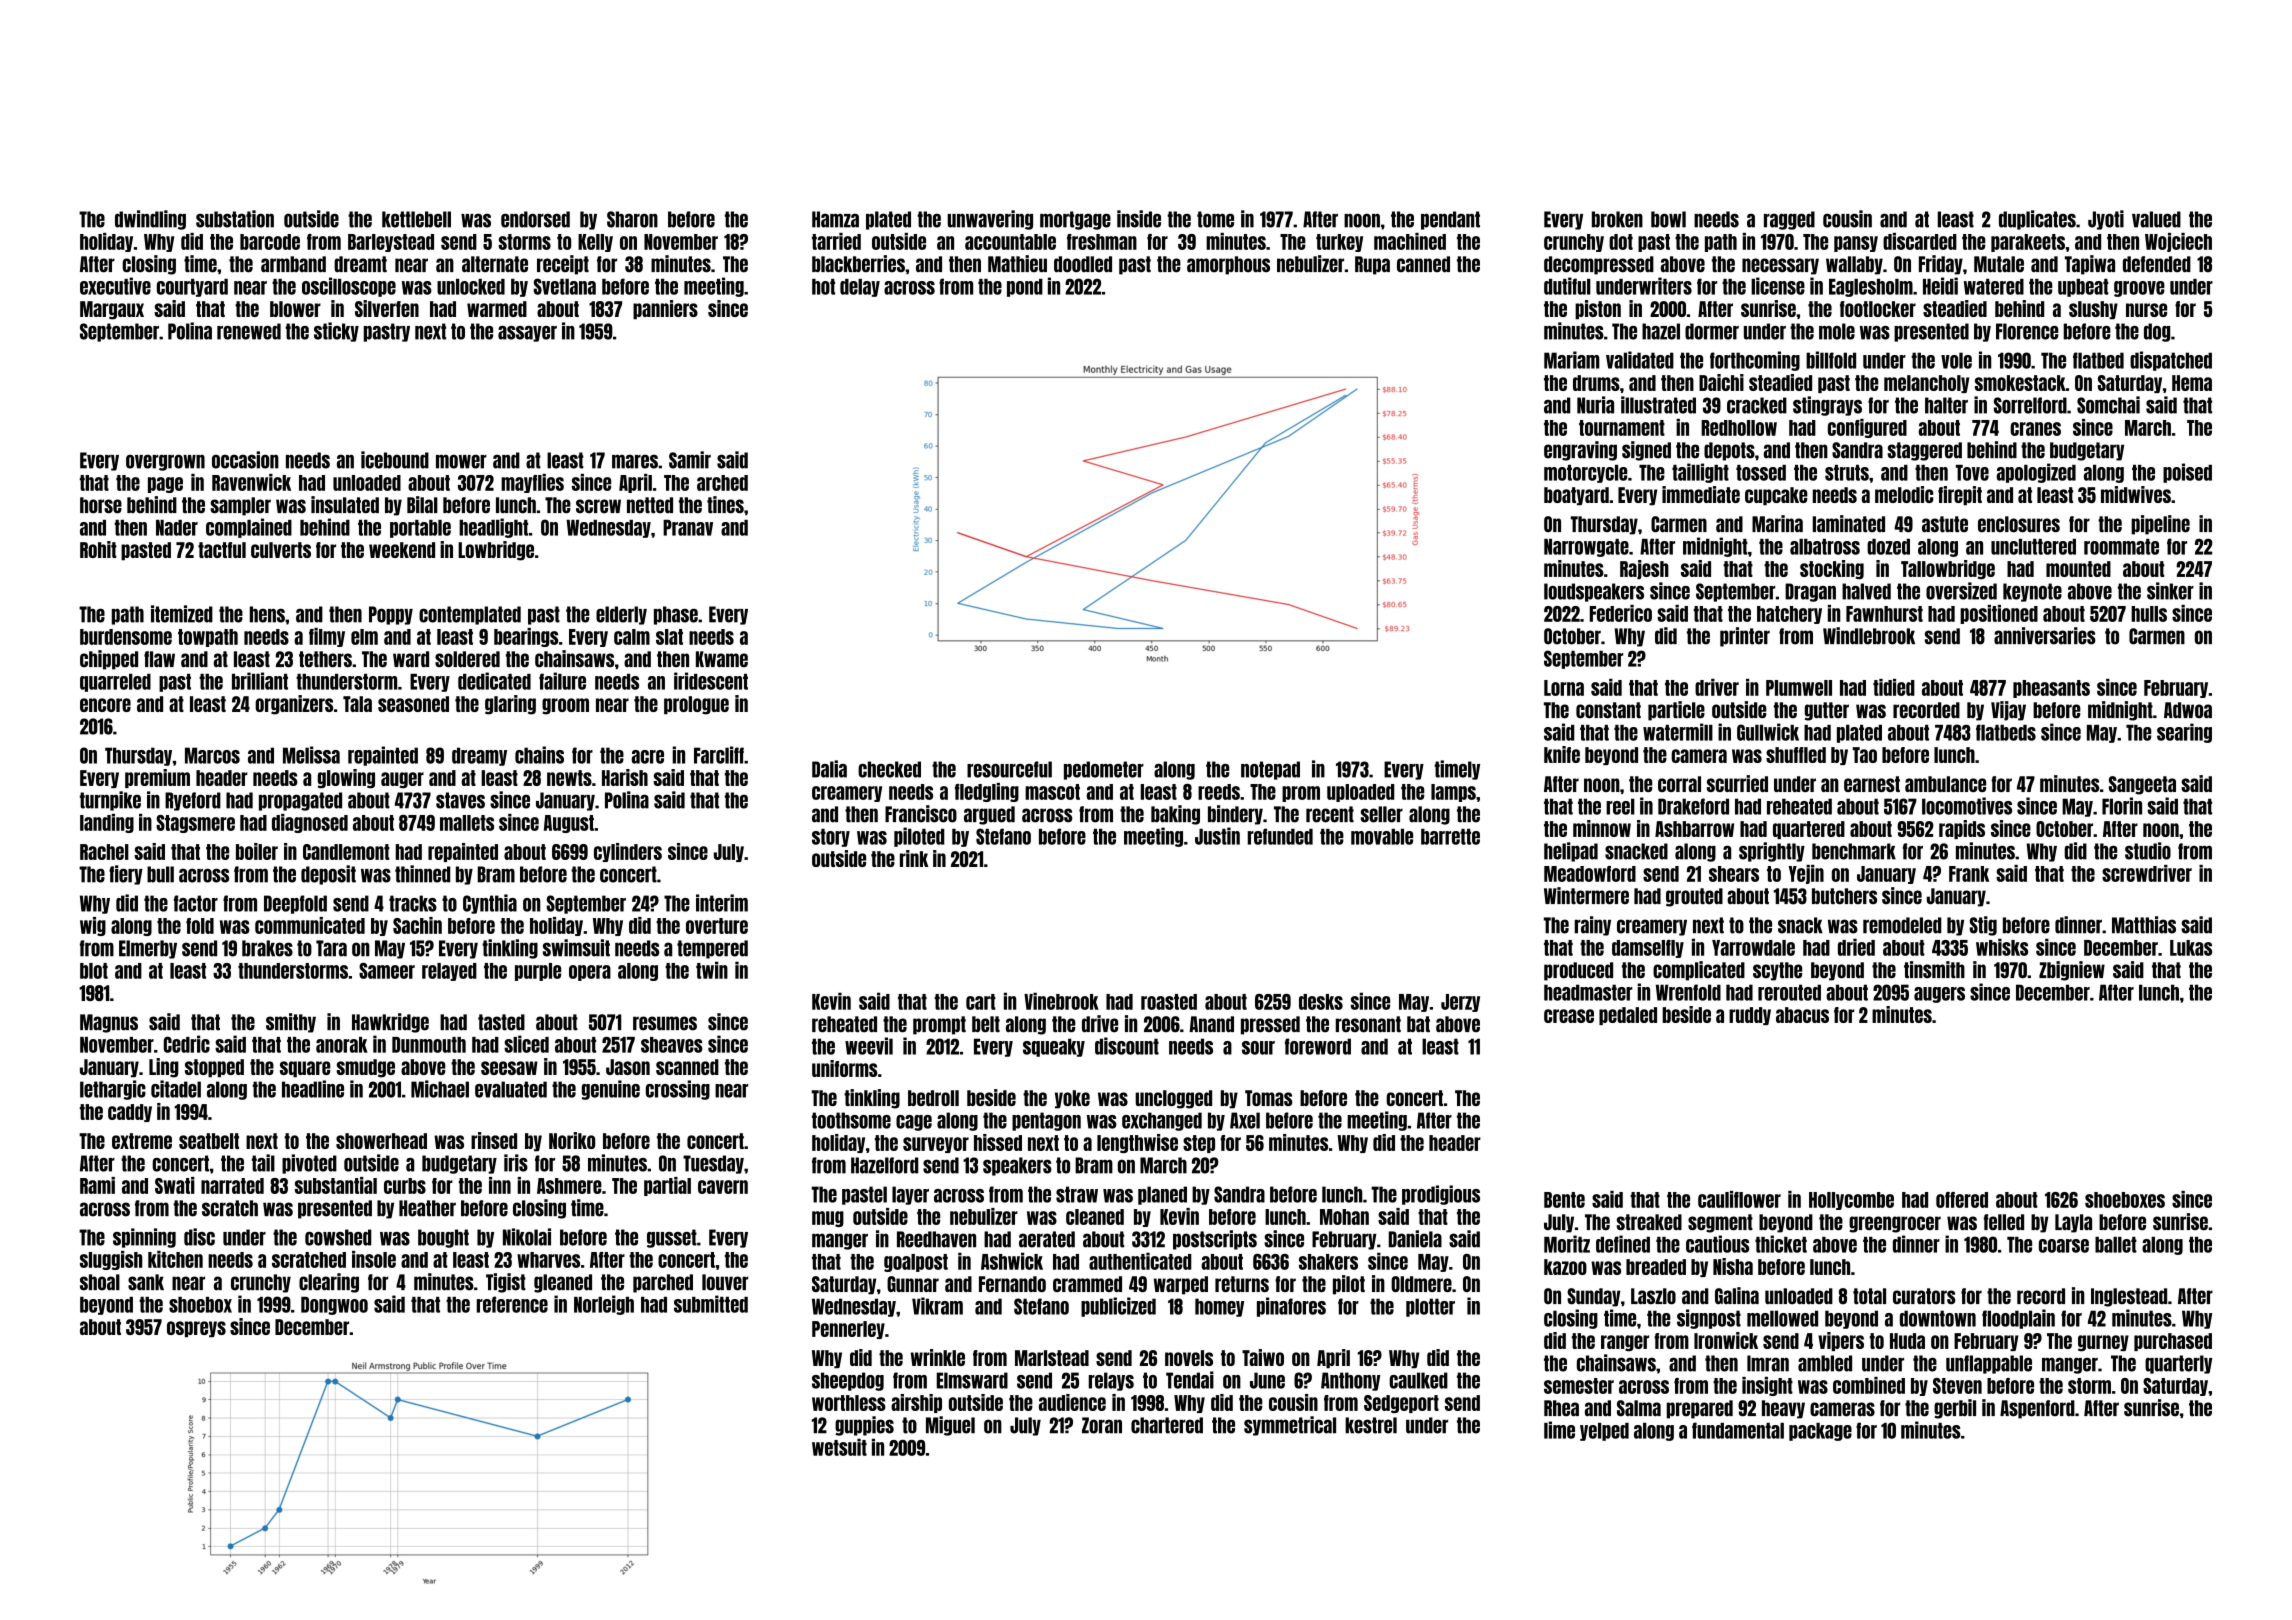 Image resolution: width=2292 pixels, height=1620 pixels. I want to click on kettlebell, so click(416, 219).
